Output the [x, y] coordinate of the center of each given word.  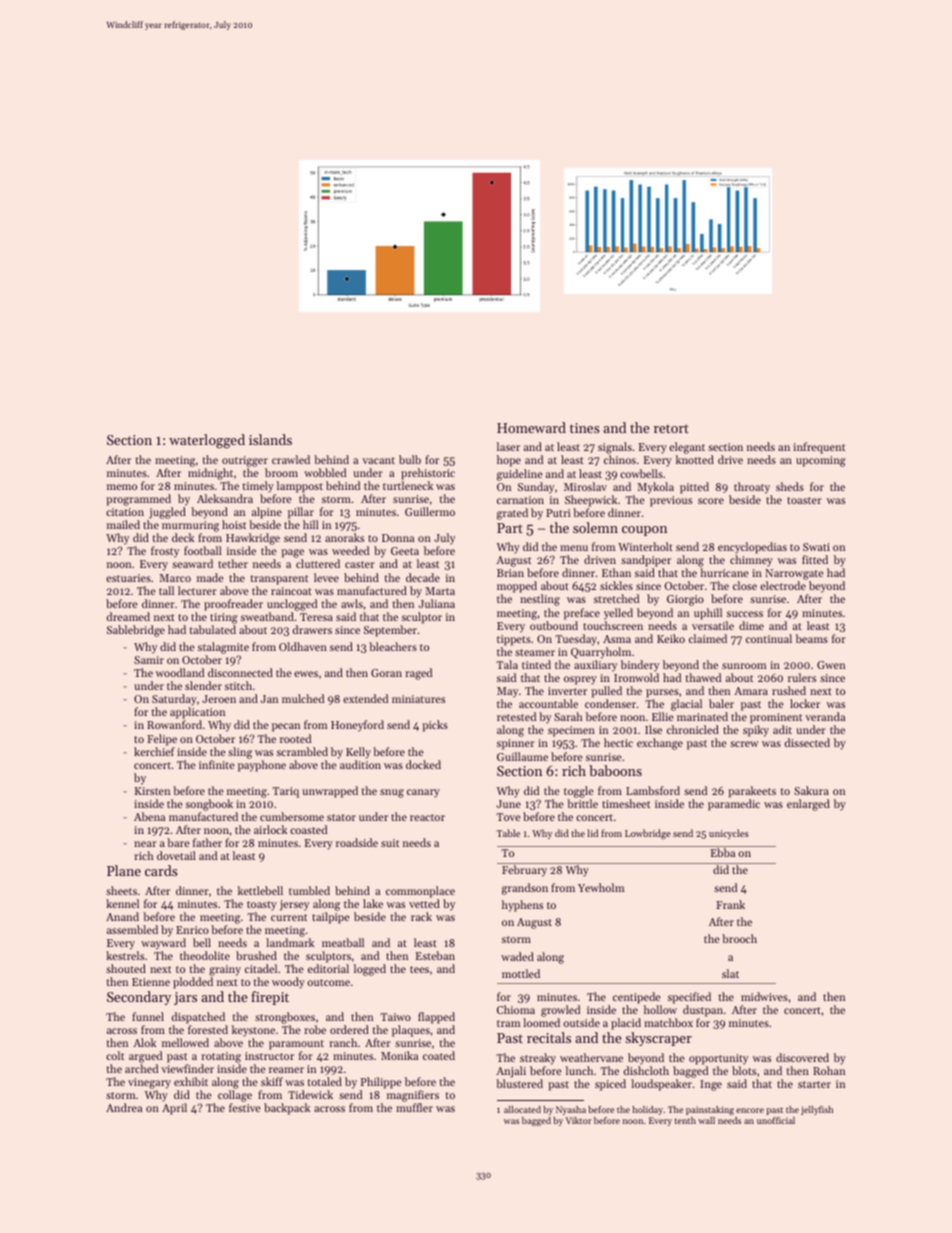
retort [671, 428]
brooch [739, 938]
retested [516, 716]
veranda [825, 716]
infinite [217, 764]
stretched [616, 598]
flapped [436, 1018]
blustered [519, 1083]
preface [582, 614]
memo [122, 487]
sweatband [267, 616]
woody [288, 983]
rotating [221, 1057]
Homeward [531, 427]
